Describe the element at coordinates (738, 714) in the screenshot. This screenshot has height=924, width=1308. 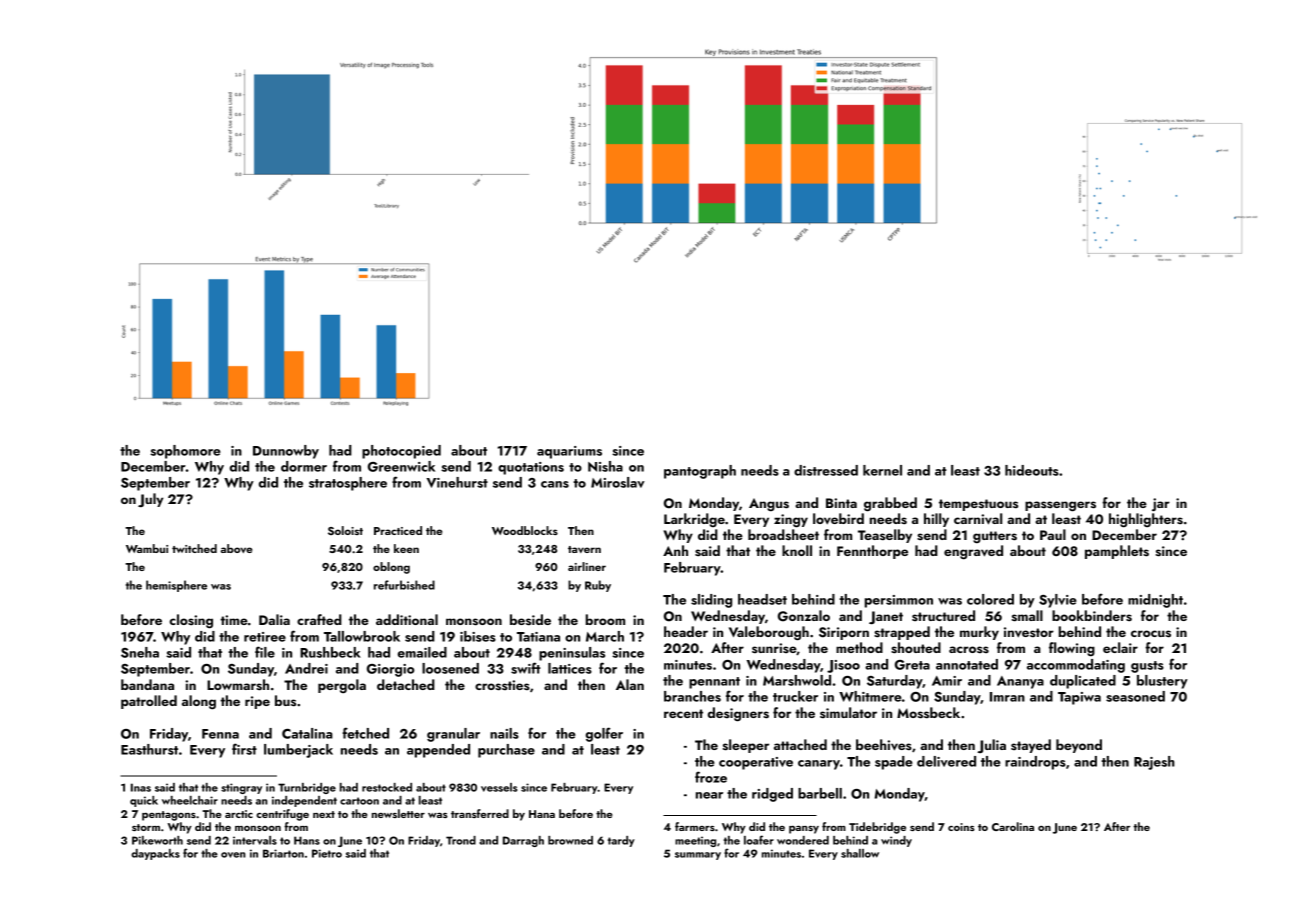
I see `designers` at that location.
